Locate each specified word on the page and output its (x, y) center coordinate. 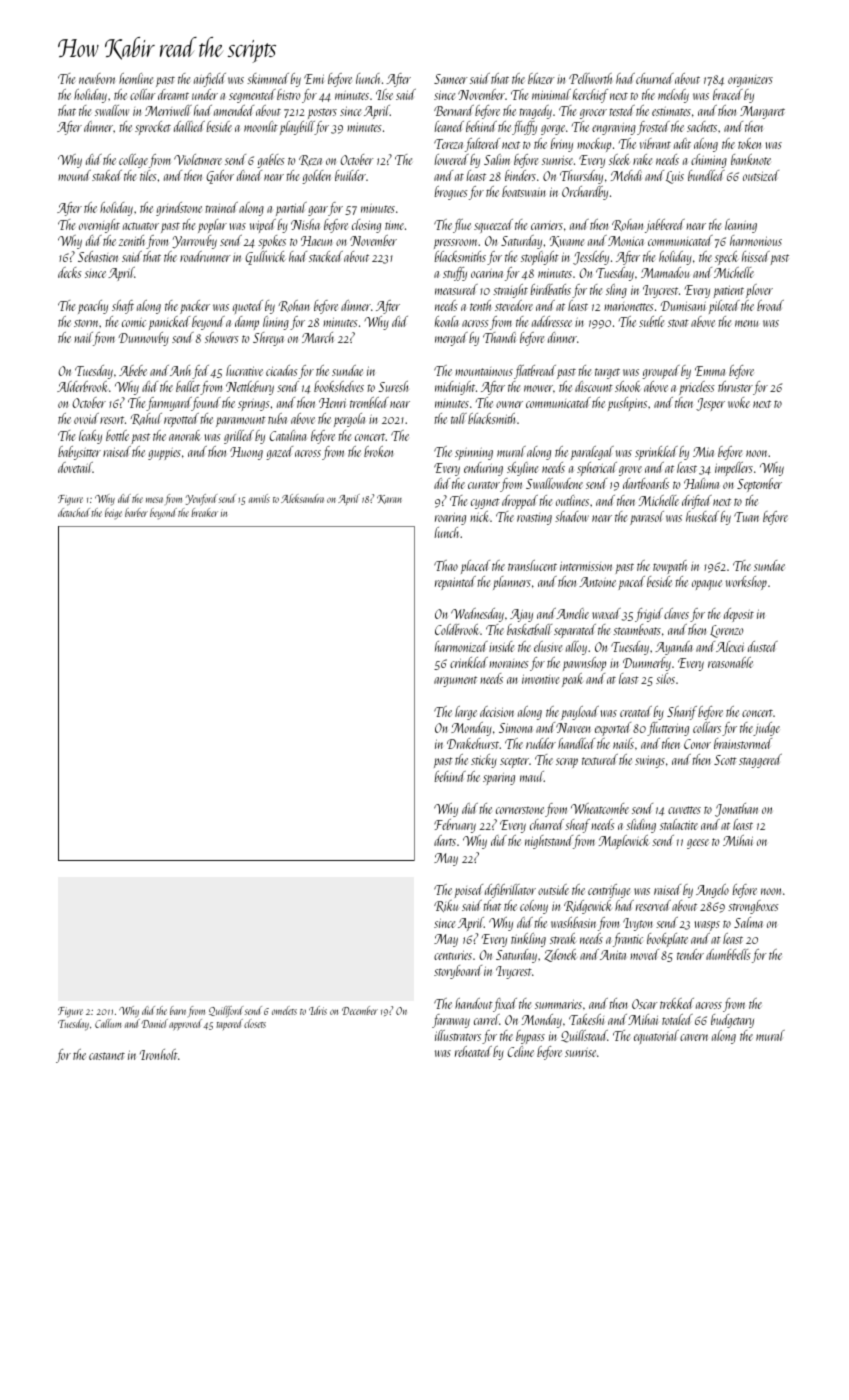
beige (113, 513)
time (394, 225)
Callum (108, 1023)
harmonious (756, 240)
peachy (93, 307)
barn (178, 1010)
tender (690, 954)
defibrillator (510, 891)
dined (249, 175)
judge (767, 729)
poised (468, 891)
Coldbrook (457, 629)
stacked (326, 256)
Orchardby (585, 193)
